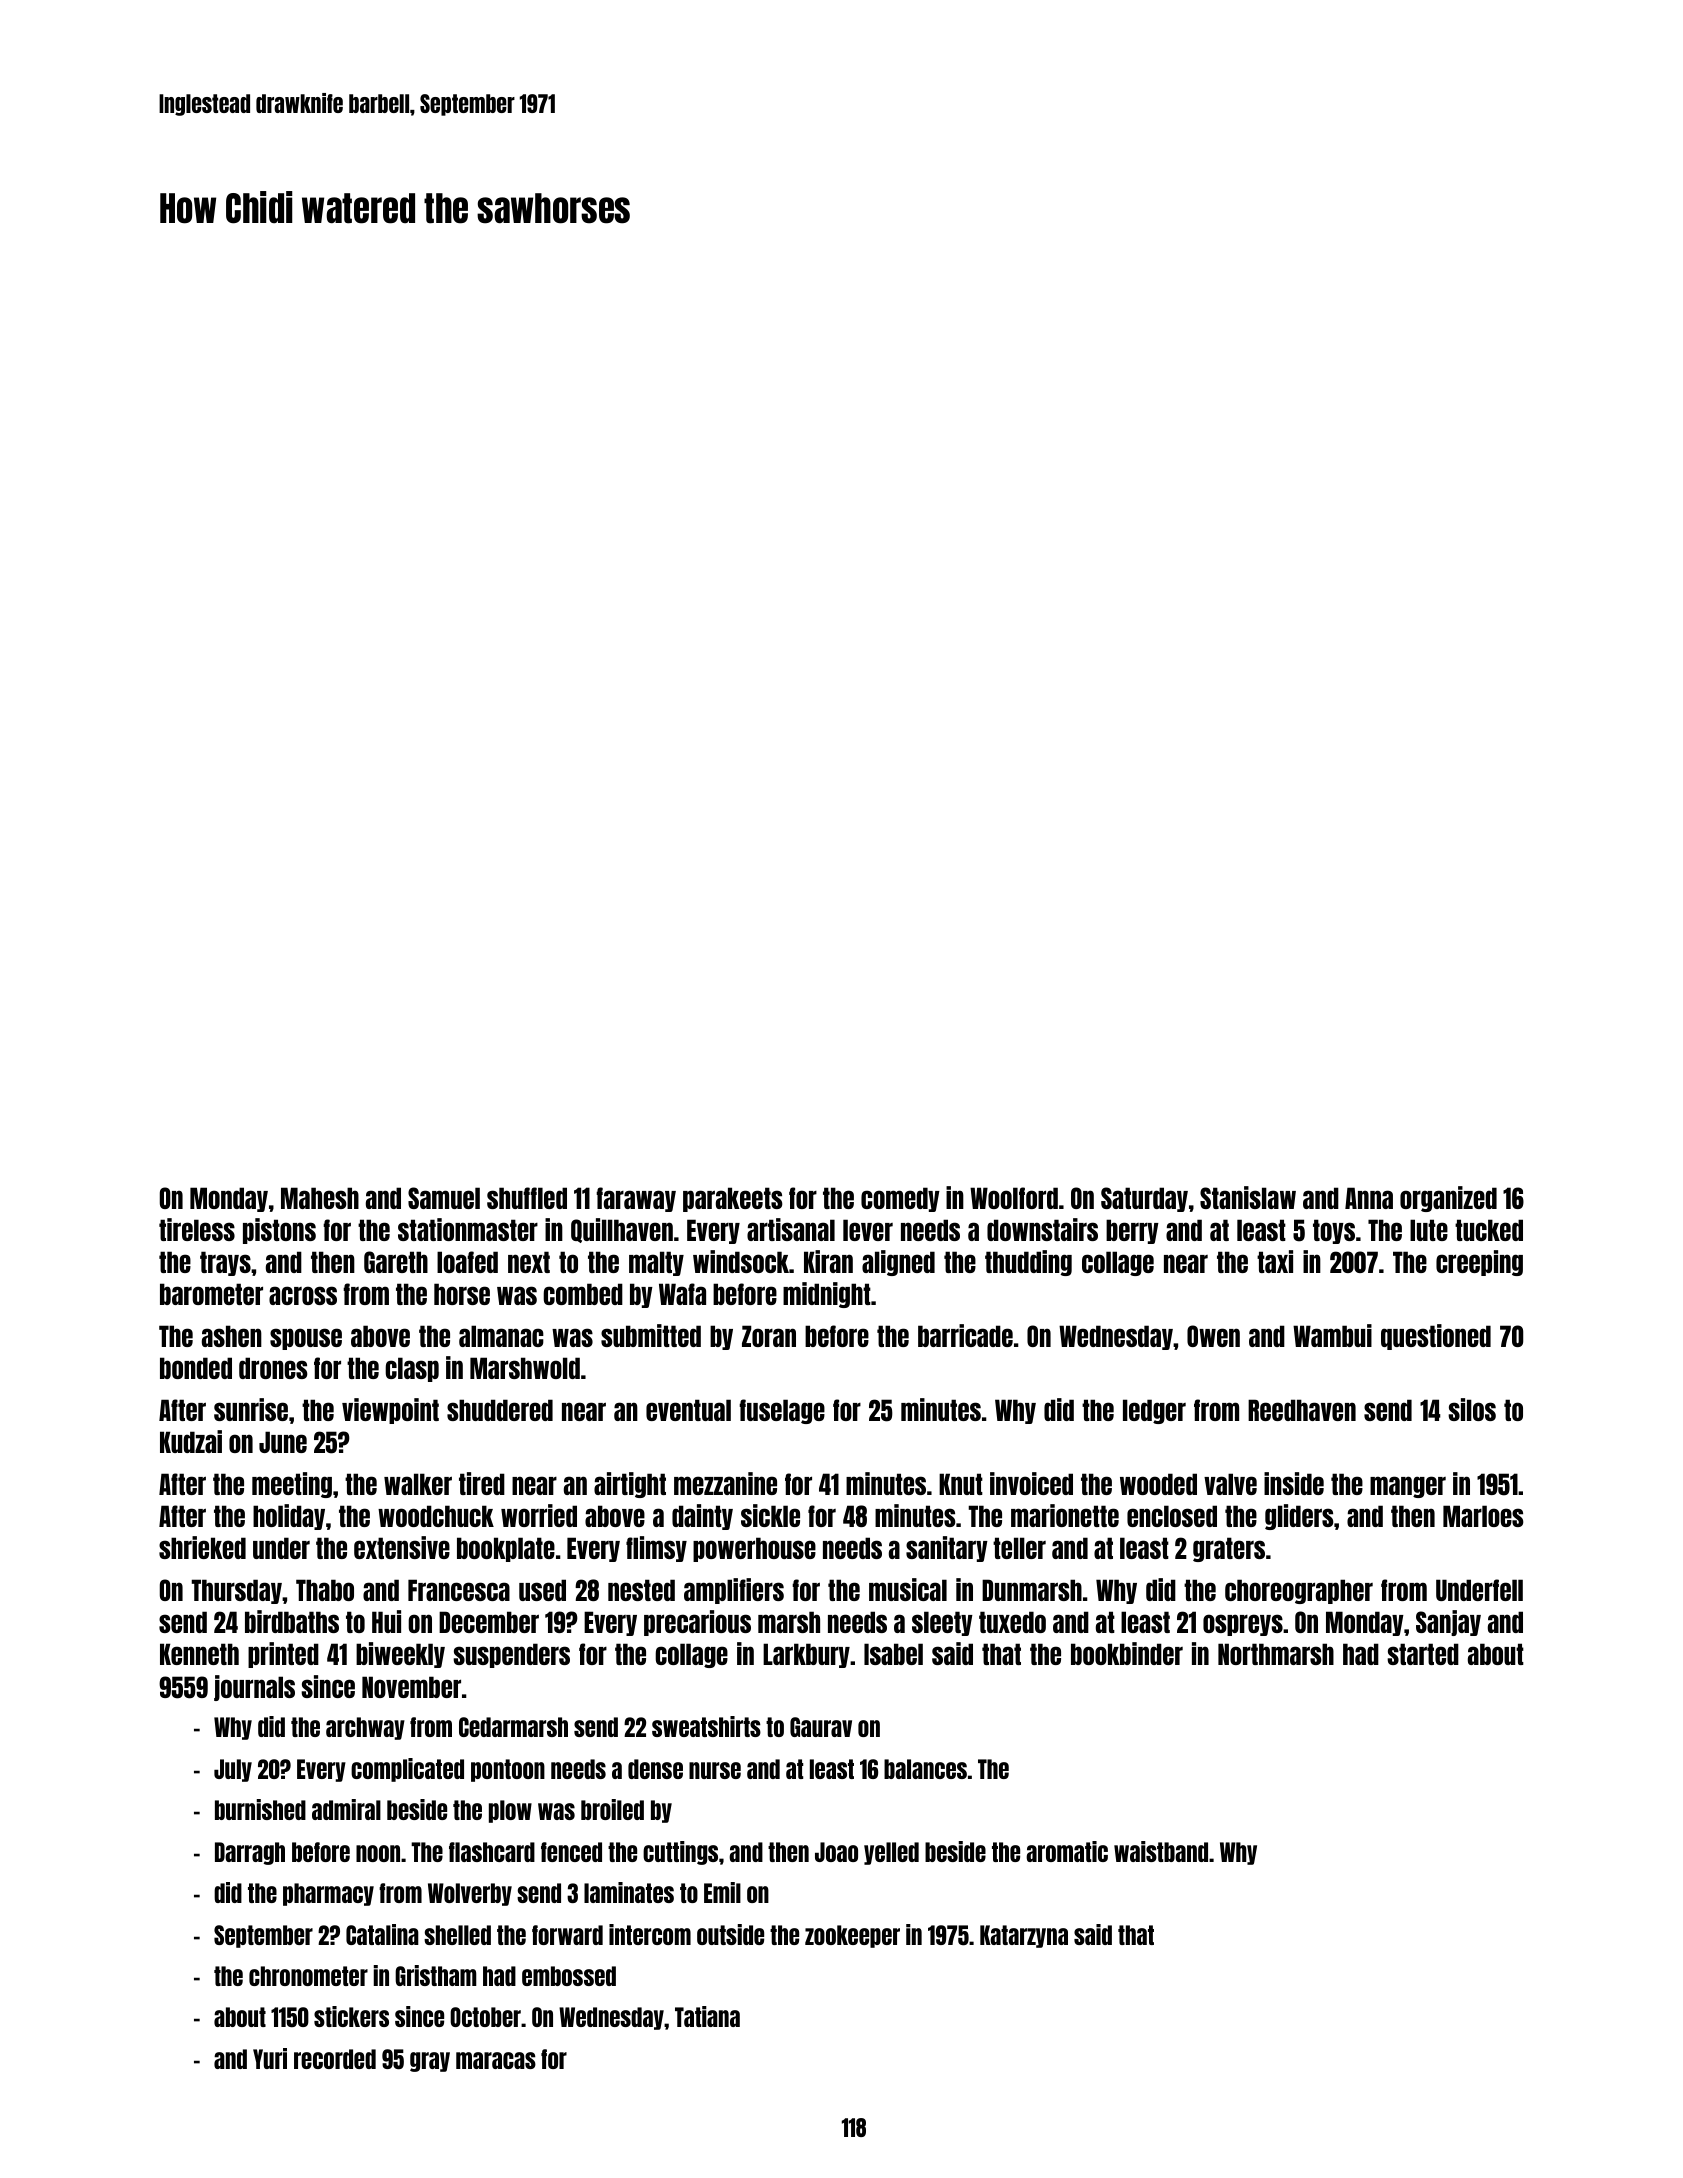 Image resolution: width=1683 pixels, height=2178 pixels. I want to click on November, so click(411, 1687).
